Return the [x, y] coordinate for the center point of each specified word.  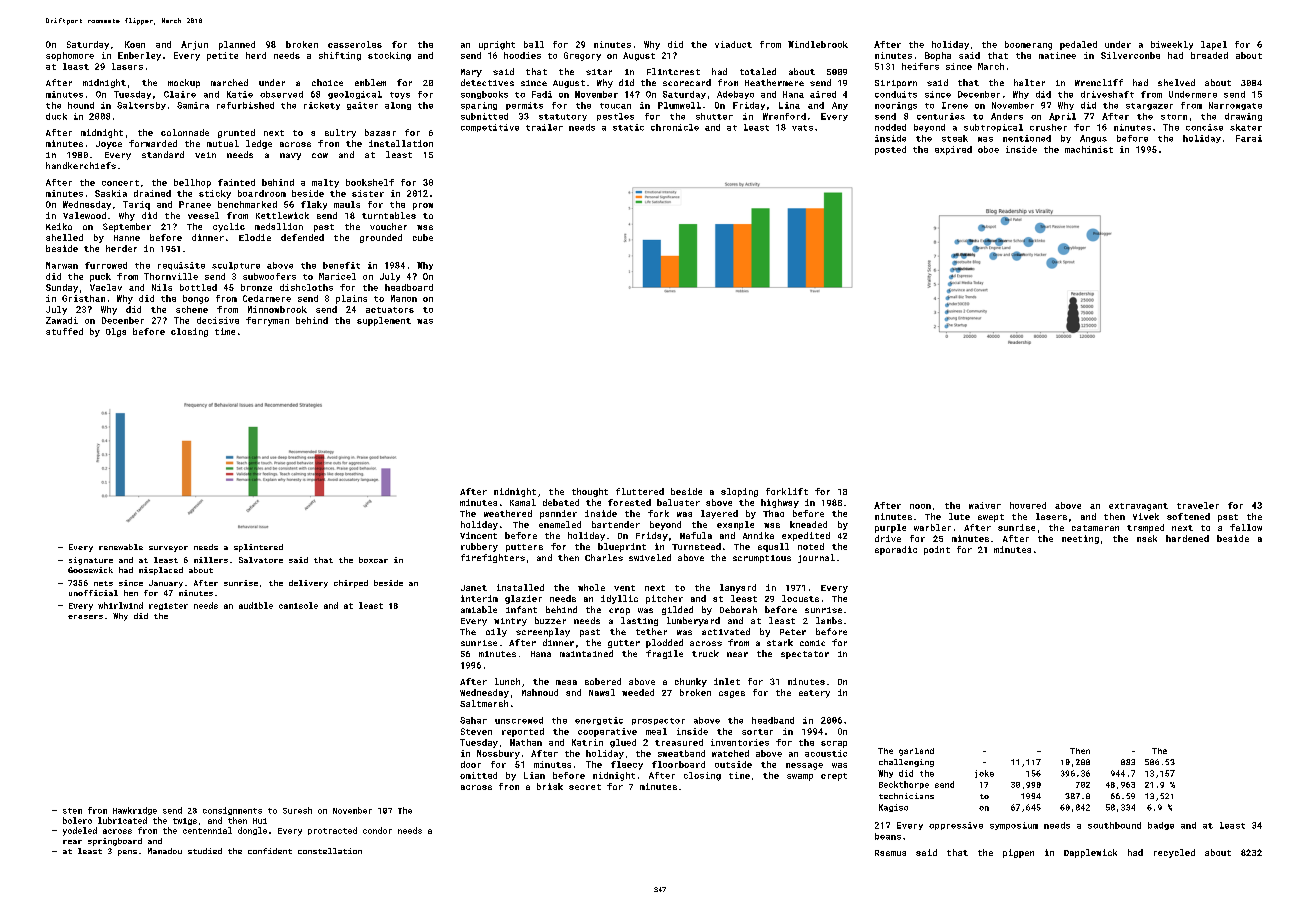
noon [920, 506]
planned [237, 45]
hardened [1187, 538]
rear [72, 842]
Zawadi [62, 320]
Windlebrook [818, 44]
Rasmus [890, 853]
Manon [404, 298]
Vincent [478, 535]
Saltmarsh [484, 703]
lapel [1214, 45]
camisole [298, 605]
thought [590, 492]
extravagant [1138, 507]
